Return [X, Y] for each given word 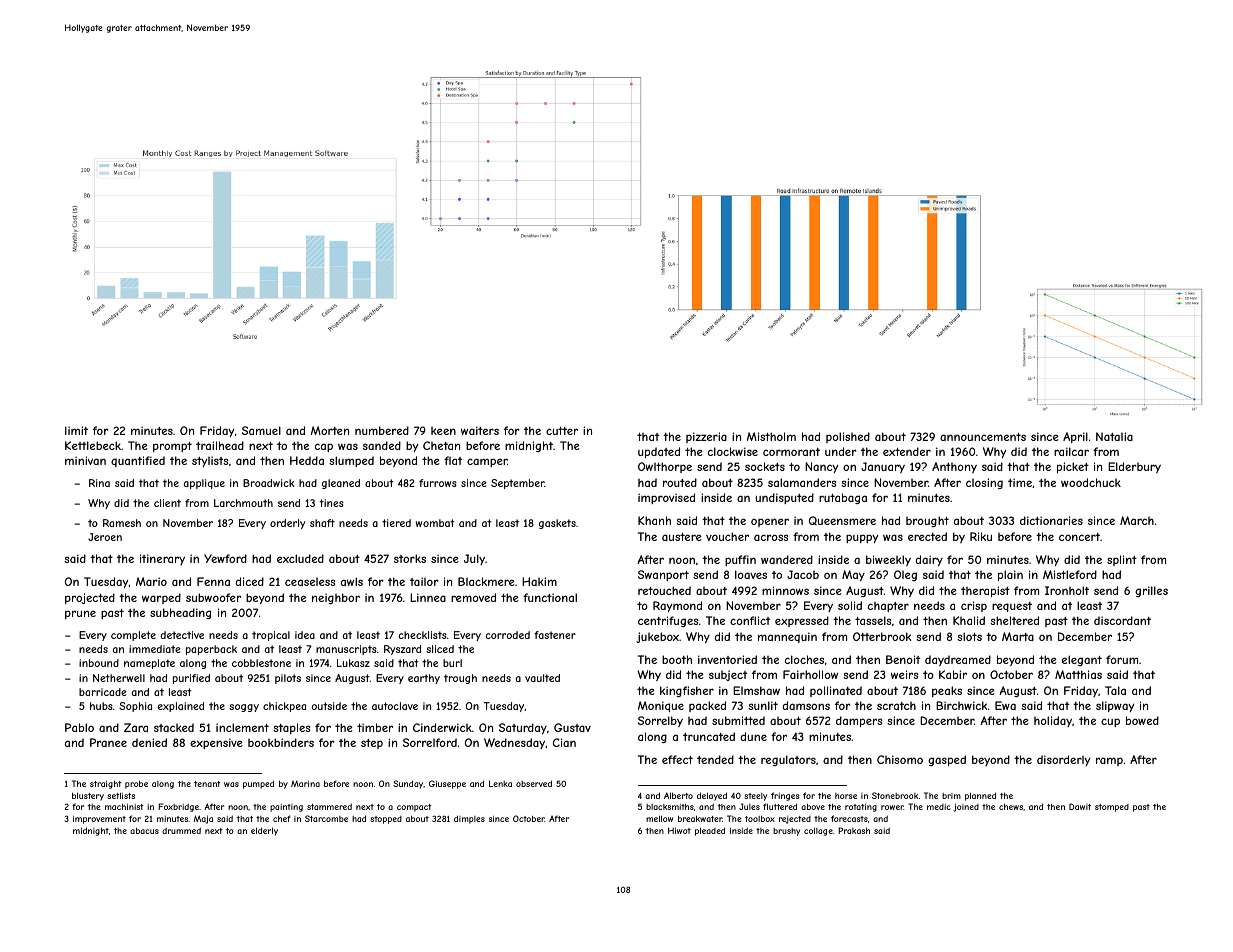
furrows [438, 483]
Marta [1018, 636]
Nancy [821, 467]
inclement [242, 727]
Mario [151, 581]
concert [1079, 537]
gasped [947, 760]
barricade [103, 692]
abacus [144, 830]
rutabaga [843, 498]
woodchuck [1091, 482]
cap [324, 447]
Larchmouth [243, 503]
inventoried [727, 659]
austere [682, 537]
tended [715, 759]
